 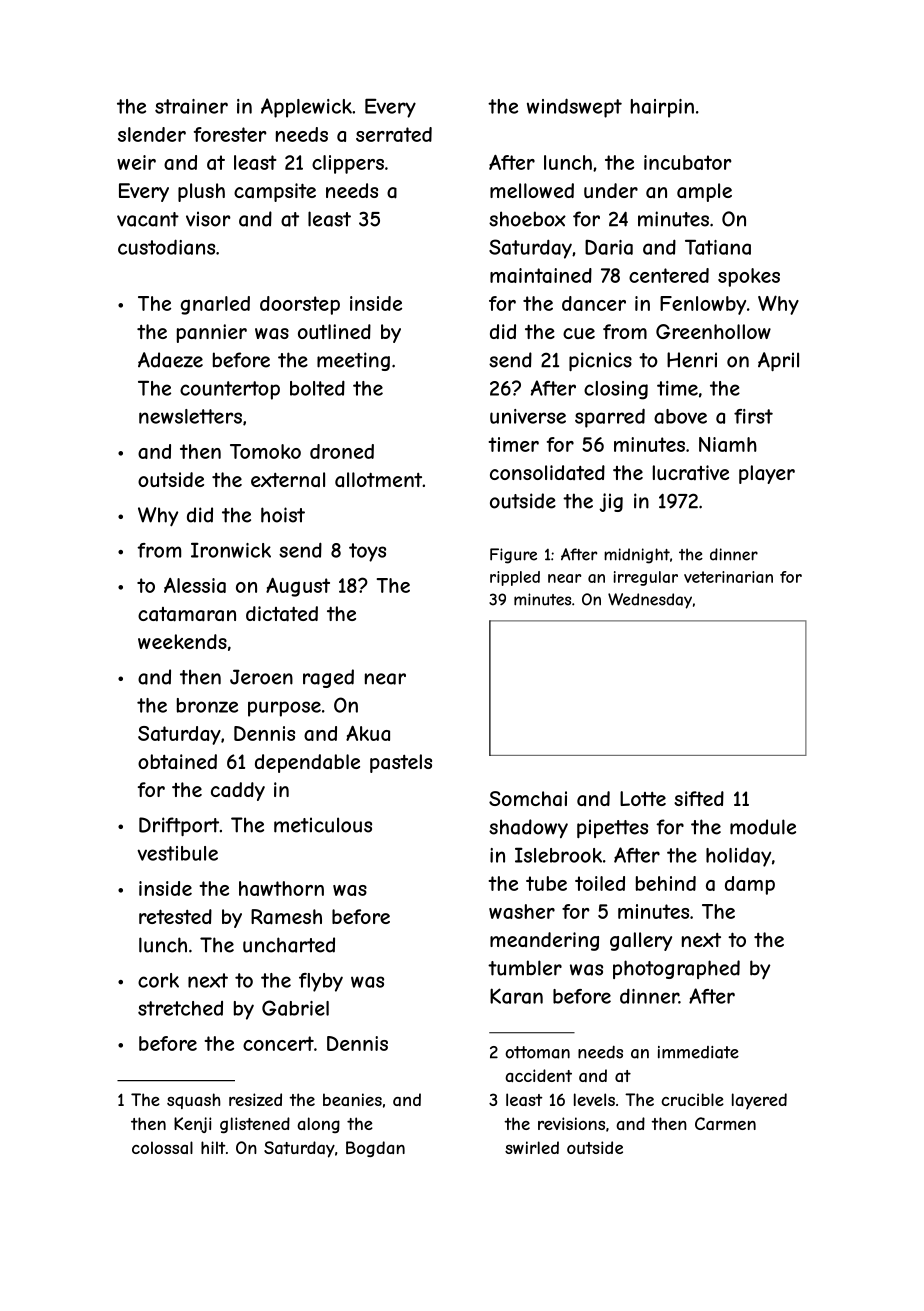 I want to click on vestibule, so click(x=177, y=853).
